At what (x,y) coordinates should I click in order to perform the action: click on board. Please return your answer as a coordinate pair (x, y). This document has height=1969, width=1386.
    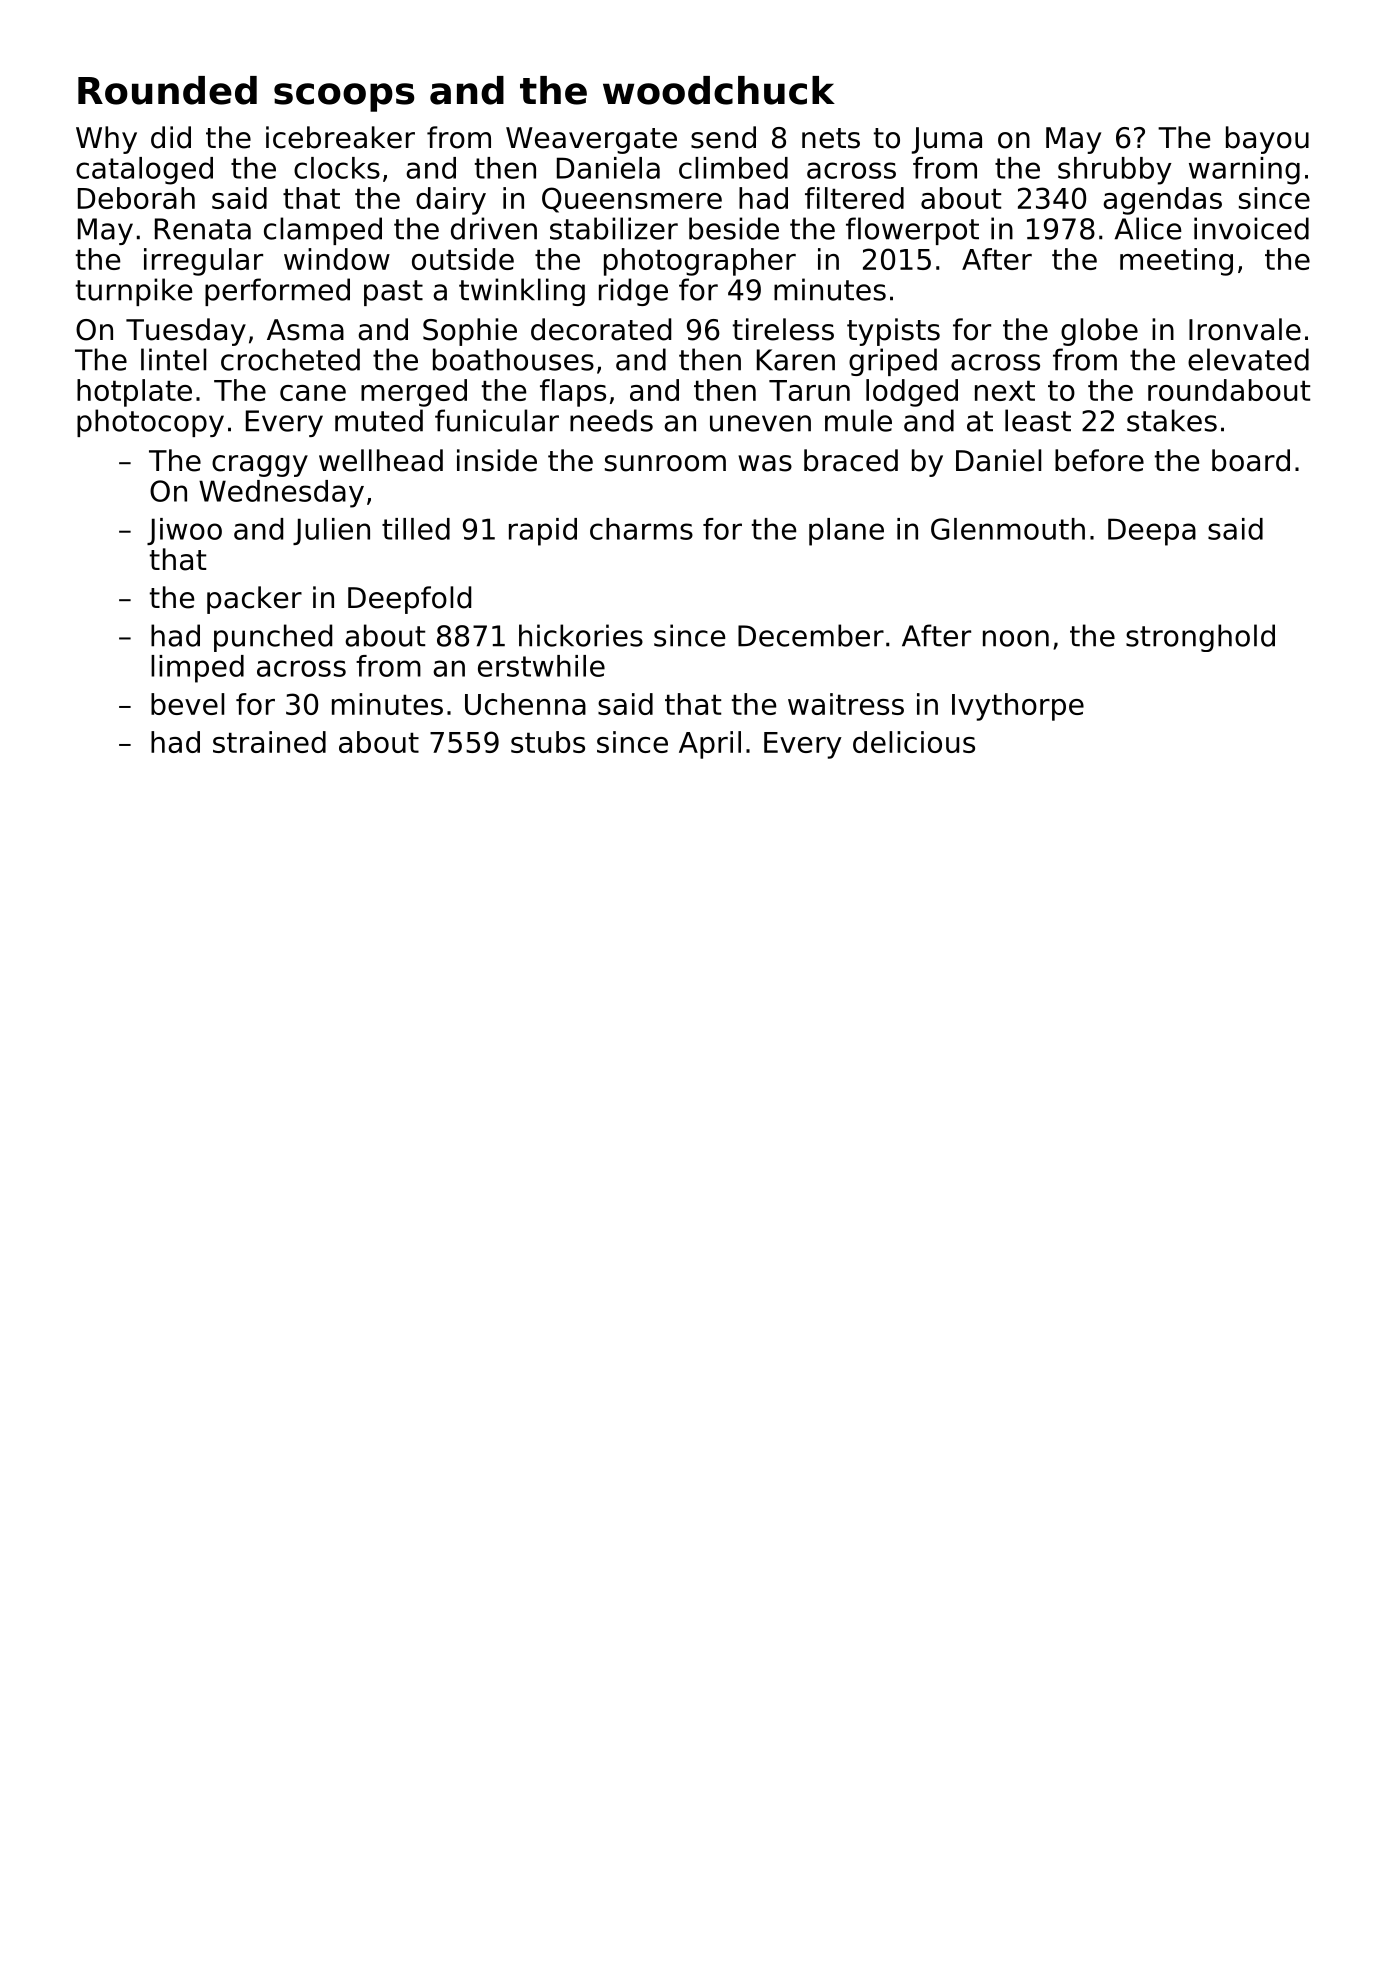
    Looking at the image, I should click on (1251, 460).
